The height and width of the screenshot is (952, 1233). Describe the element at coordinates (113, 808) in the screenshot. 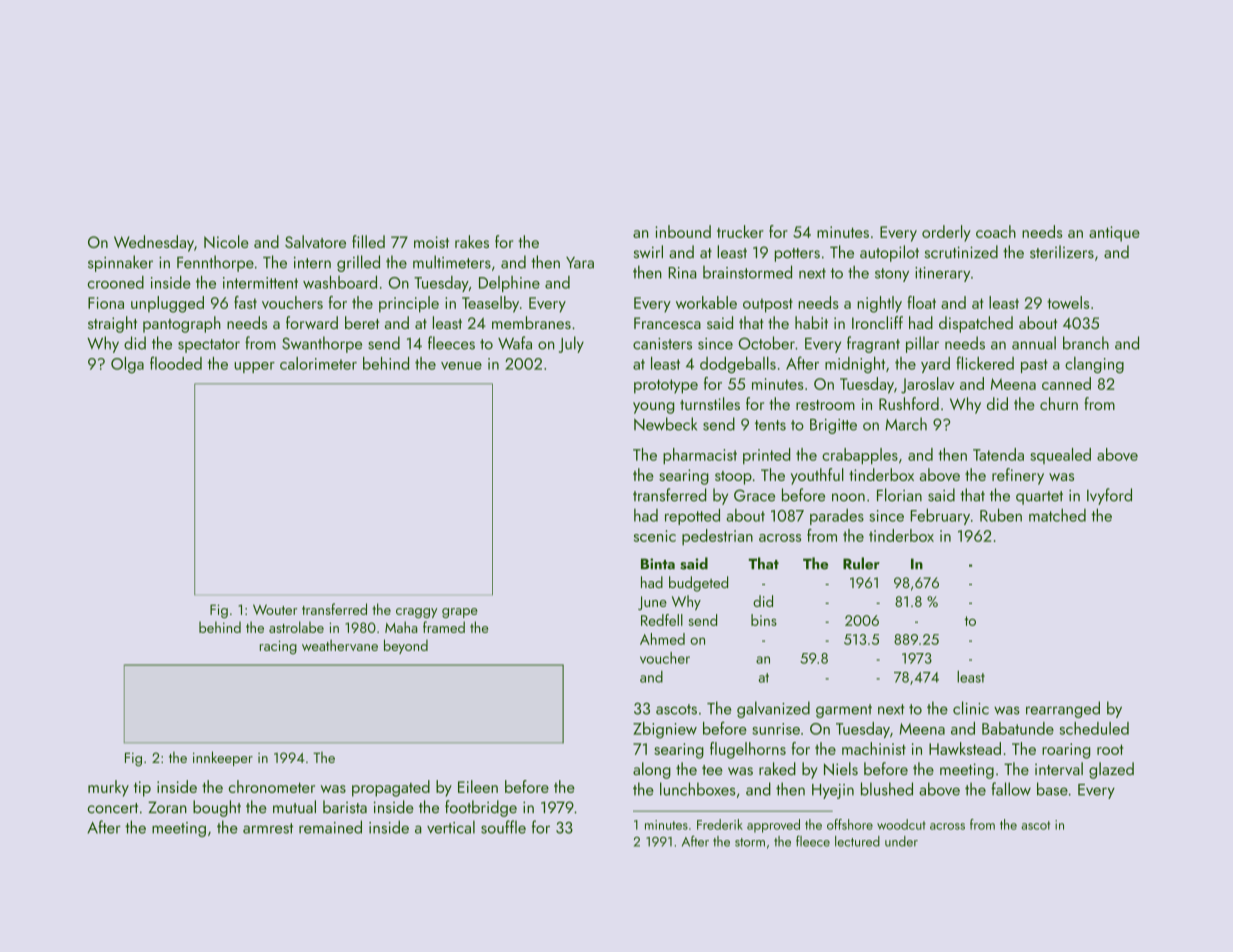

I see `concert` at that location.
